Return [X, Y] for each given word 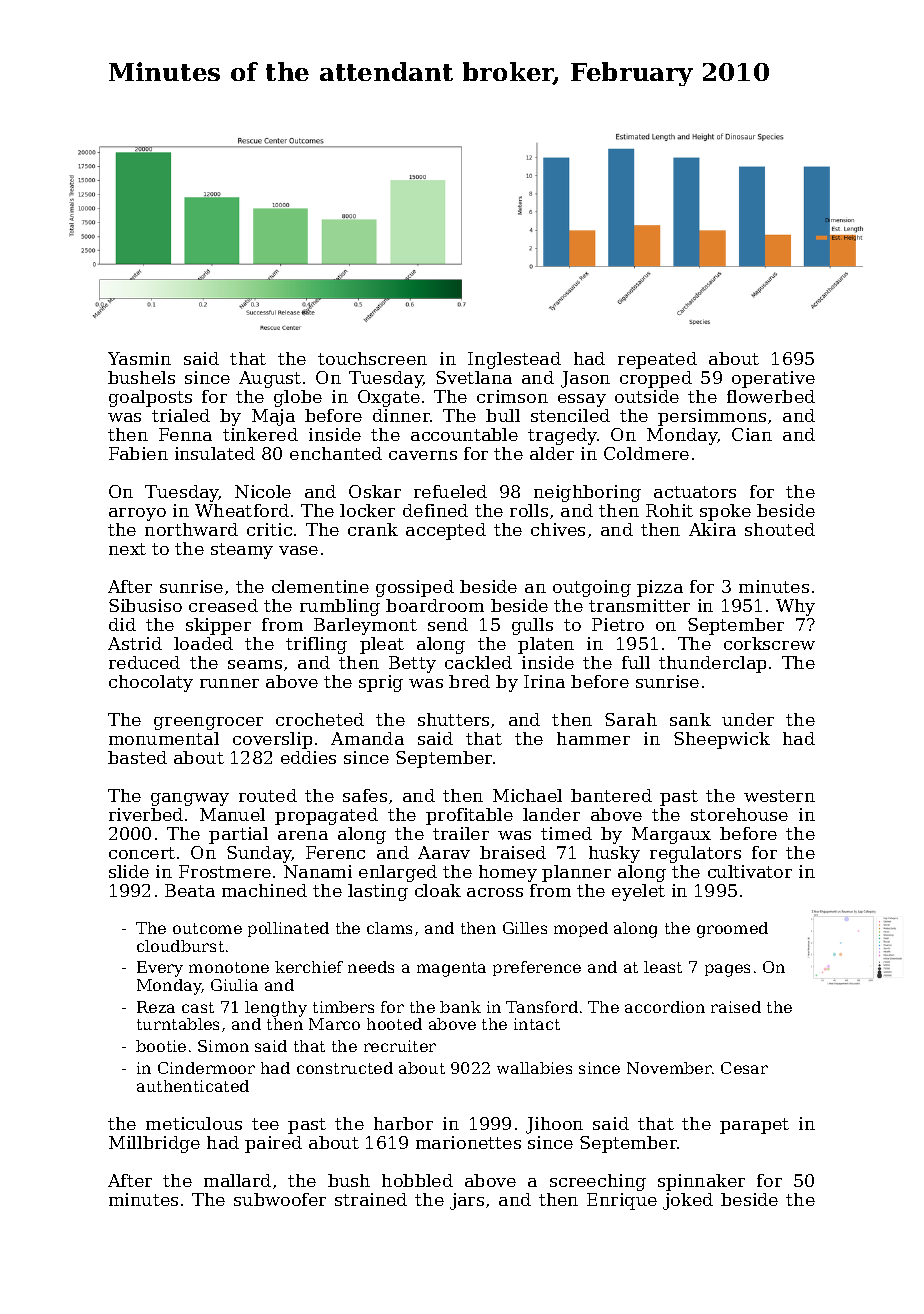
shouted [780, 529]
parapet [754, 1126]
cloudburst [180, 946]
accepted [446, 531]
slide [129, 871]
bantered [611, 795]
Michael [527, 795]
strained [371, 1199]
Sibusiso [145, 605]
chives [558, 529]
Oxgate [389, 398]
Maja [273, 417]
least [663, 967]
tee [265, 1124]
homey [508, 873]
